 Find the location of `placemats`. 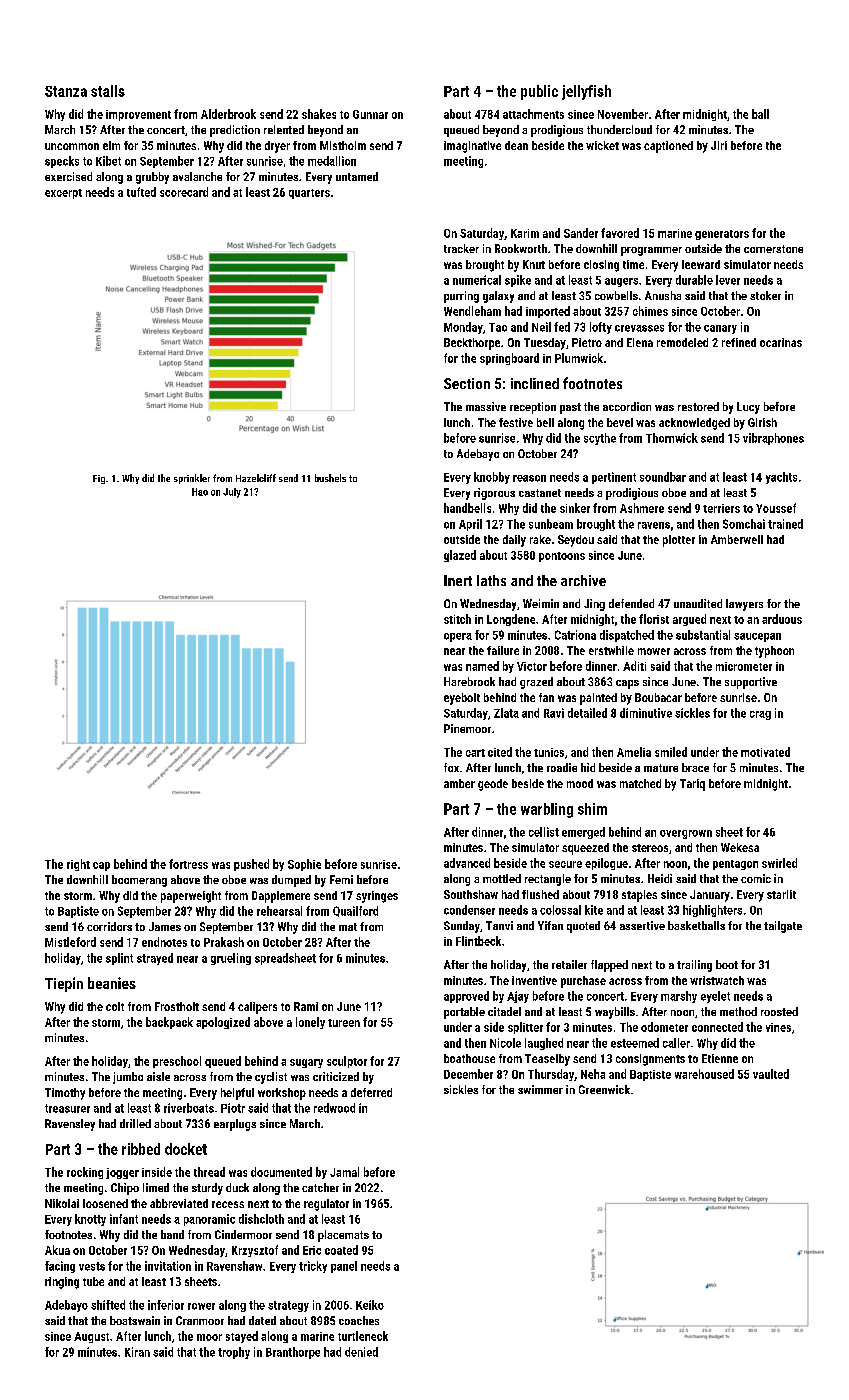

placemats is located at coordinates (343, 1236).
